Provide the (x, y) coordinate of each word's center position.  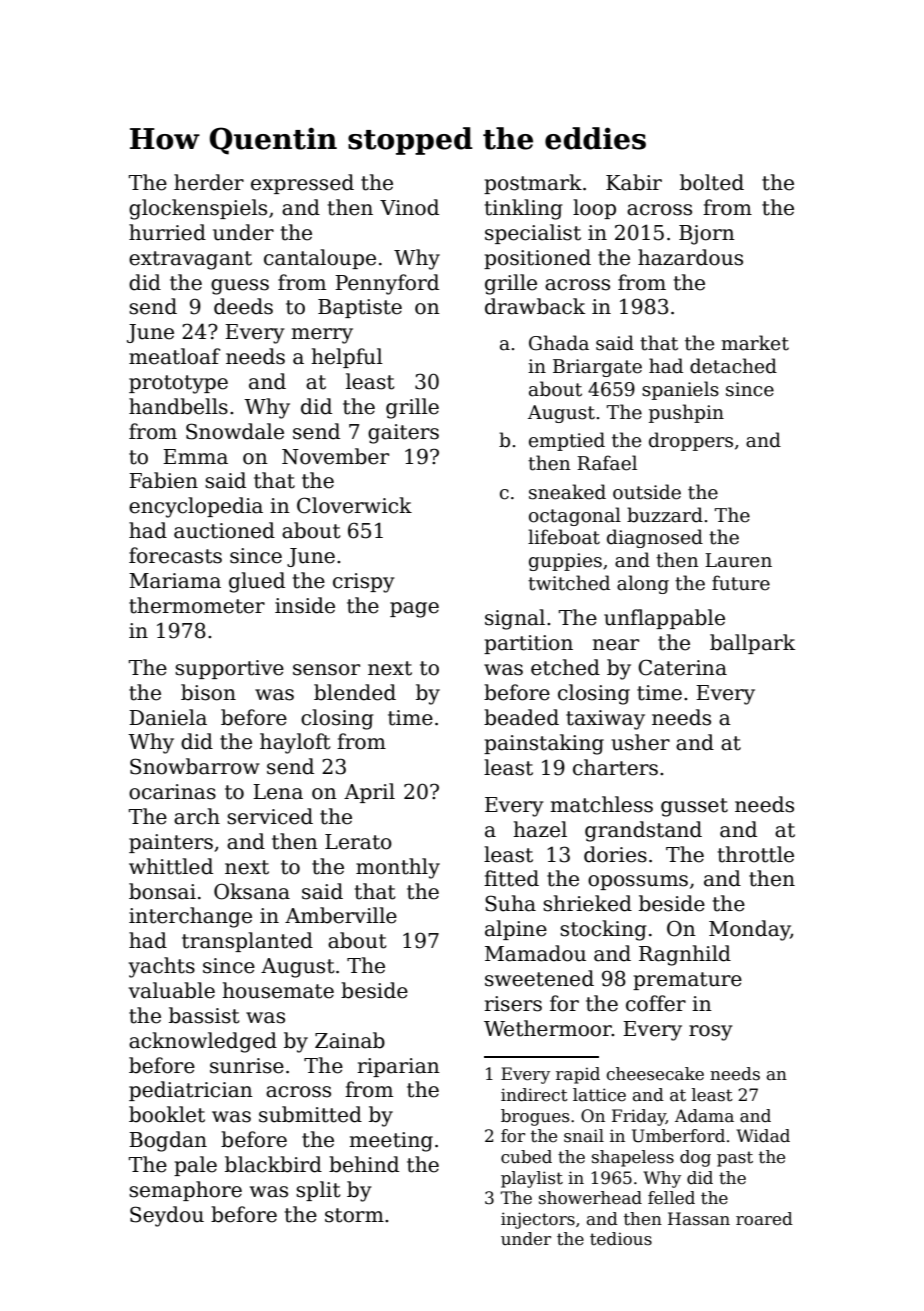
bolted (712, 182)
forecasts (175, 555)
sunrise (247, 1066)
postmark (533, 184)
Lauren (738, 560)
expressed (302, 184)
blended (355, 692)
